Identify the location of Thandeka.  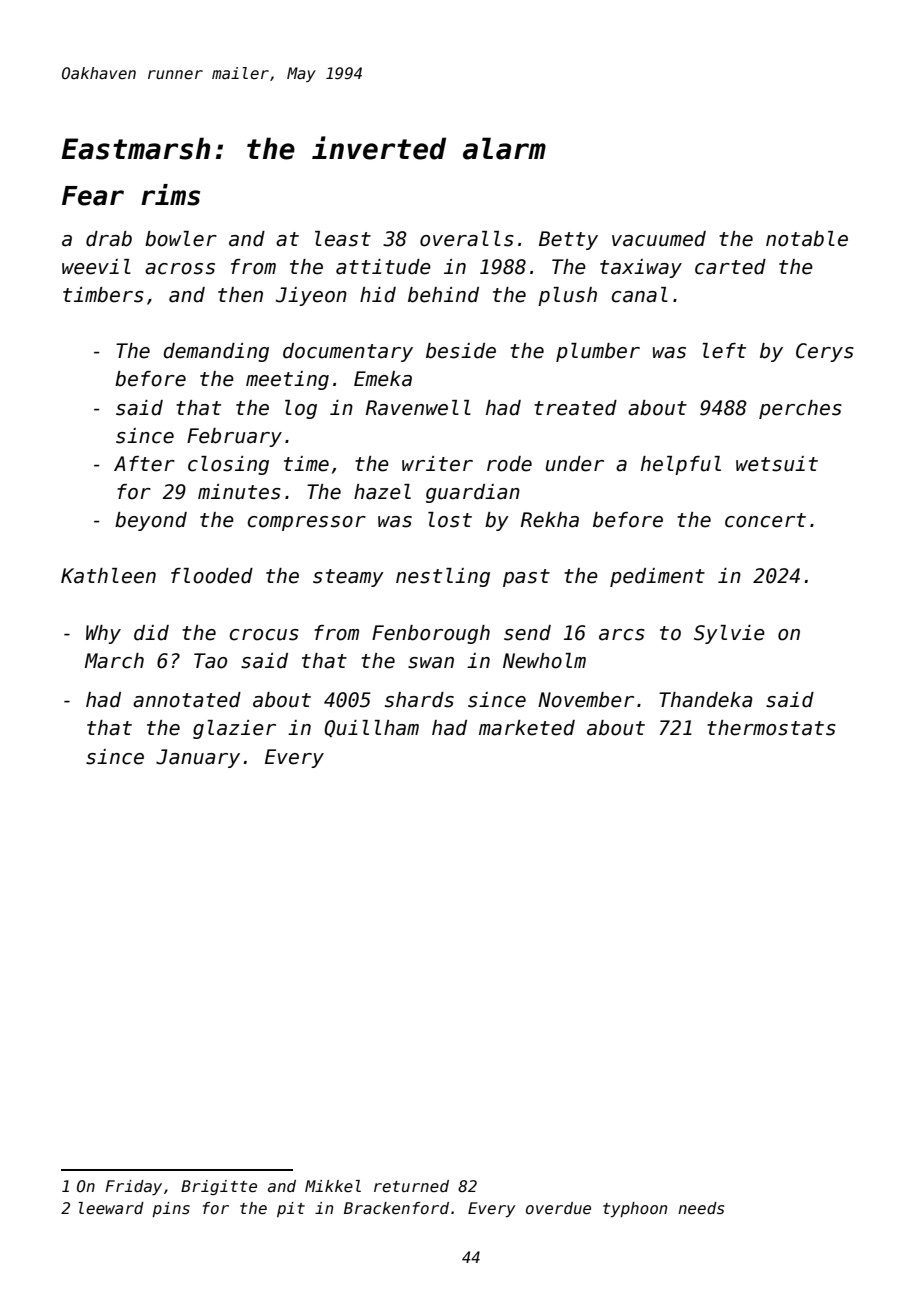
(705, 700).
